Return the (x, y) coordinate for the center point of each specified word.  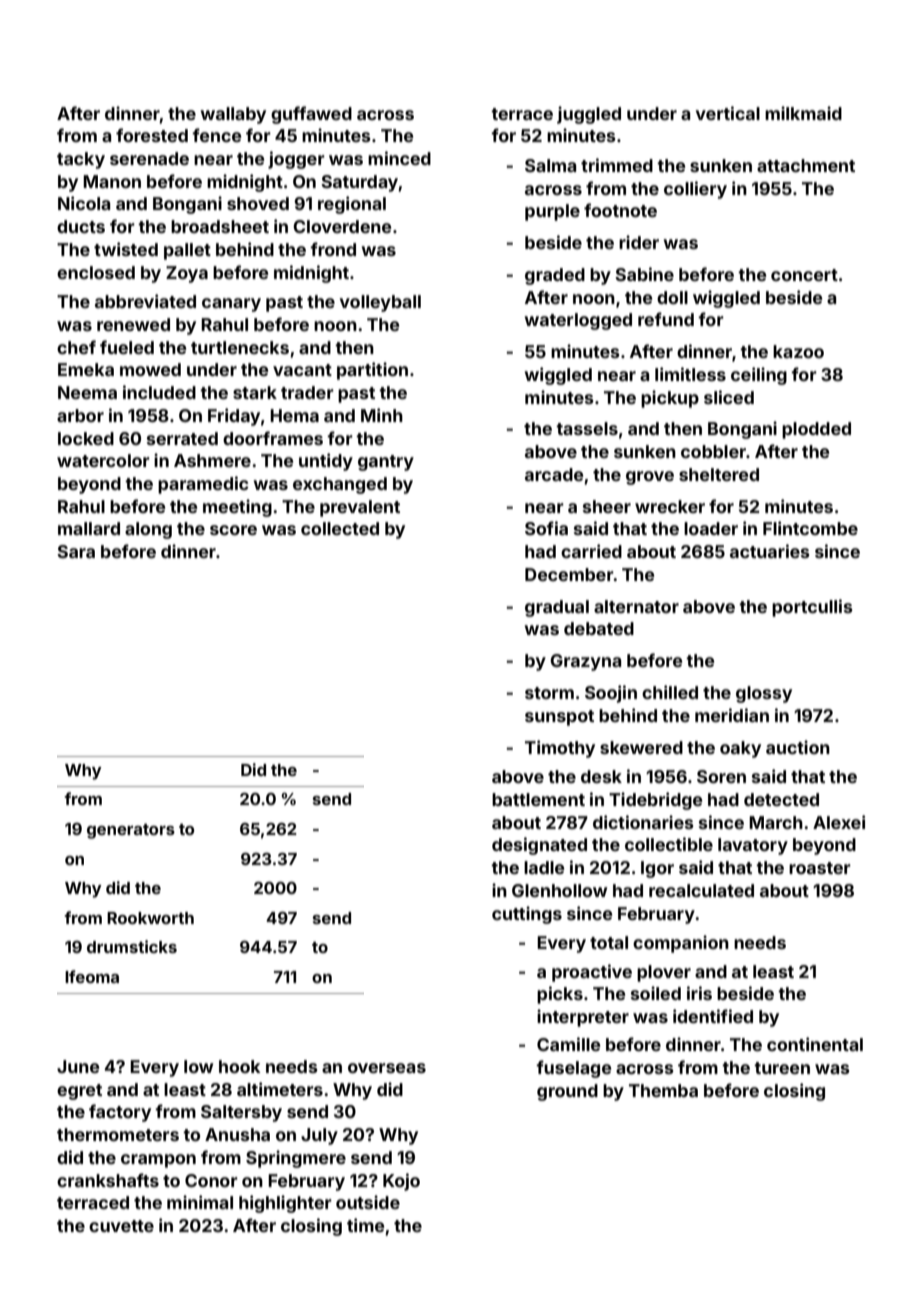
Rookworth (150, 918)
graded (555, 276)
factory (120, 1113)
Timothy (560, 749)
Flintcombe (810, 528)
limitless (690, 374)
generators (131, 831)
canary (231, 305)
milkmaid (803, 113)
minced (399, 158)
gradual (557, 608)
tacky (81, 160)
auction (798, 747)
